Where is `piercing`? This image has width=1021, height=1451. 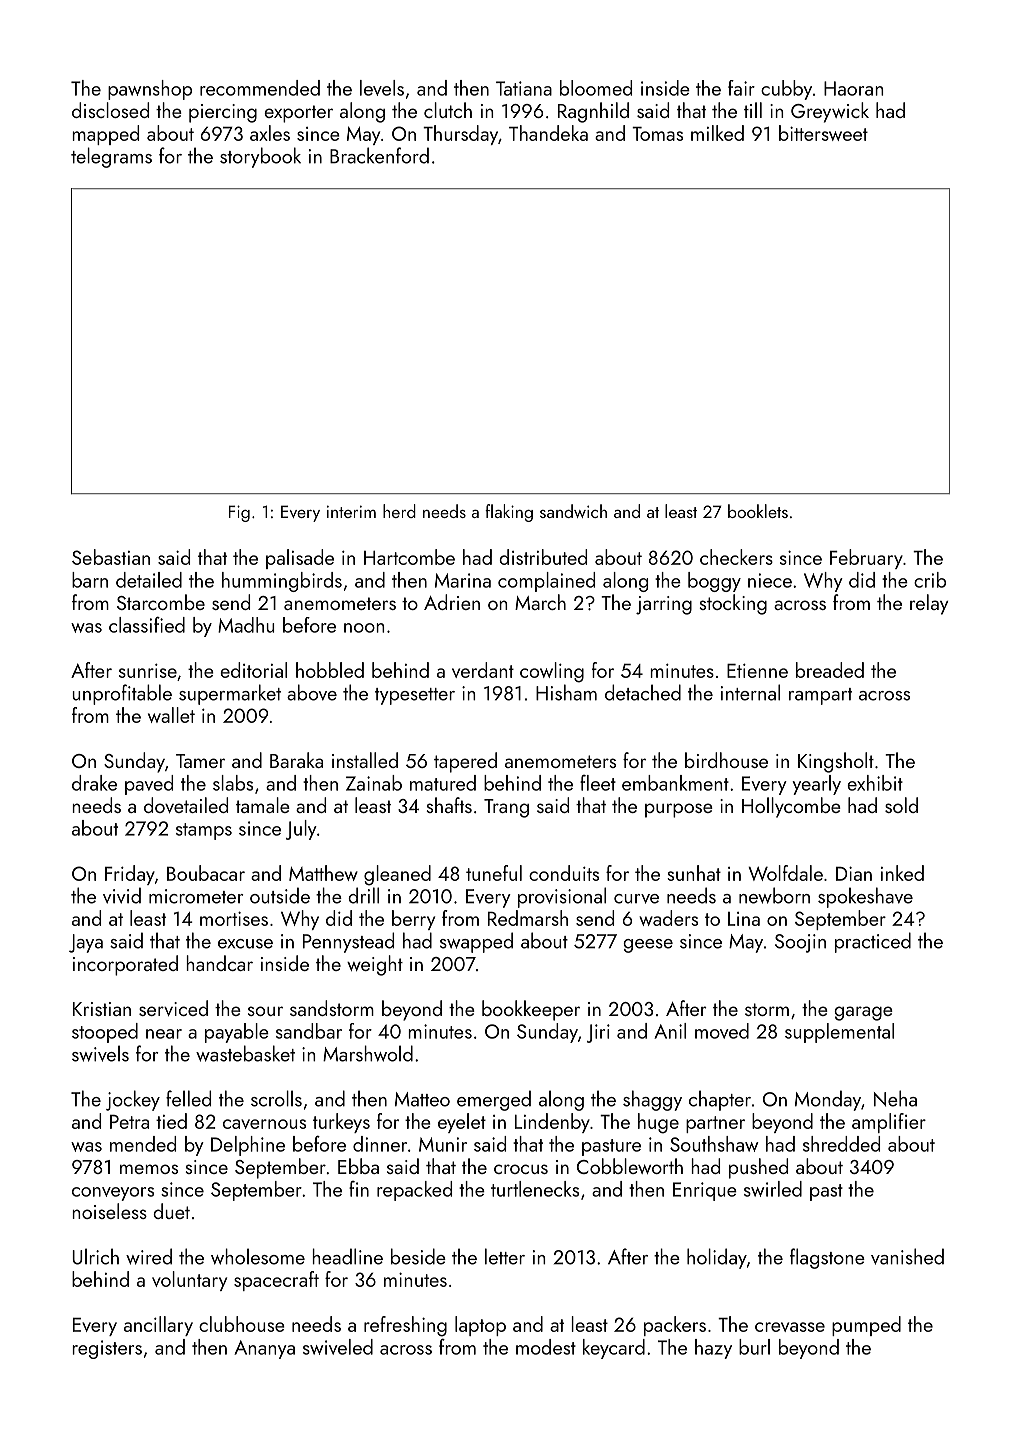
piercing is located at coordinates (223, 113).
